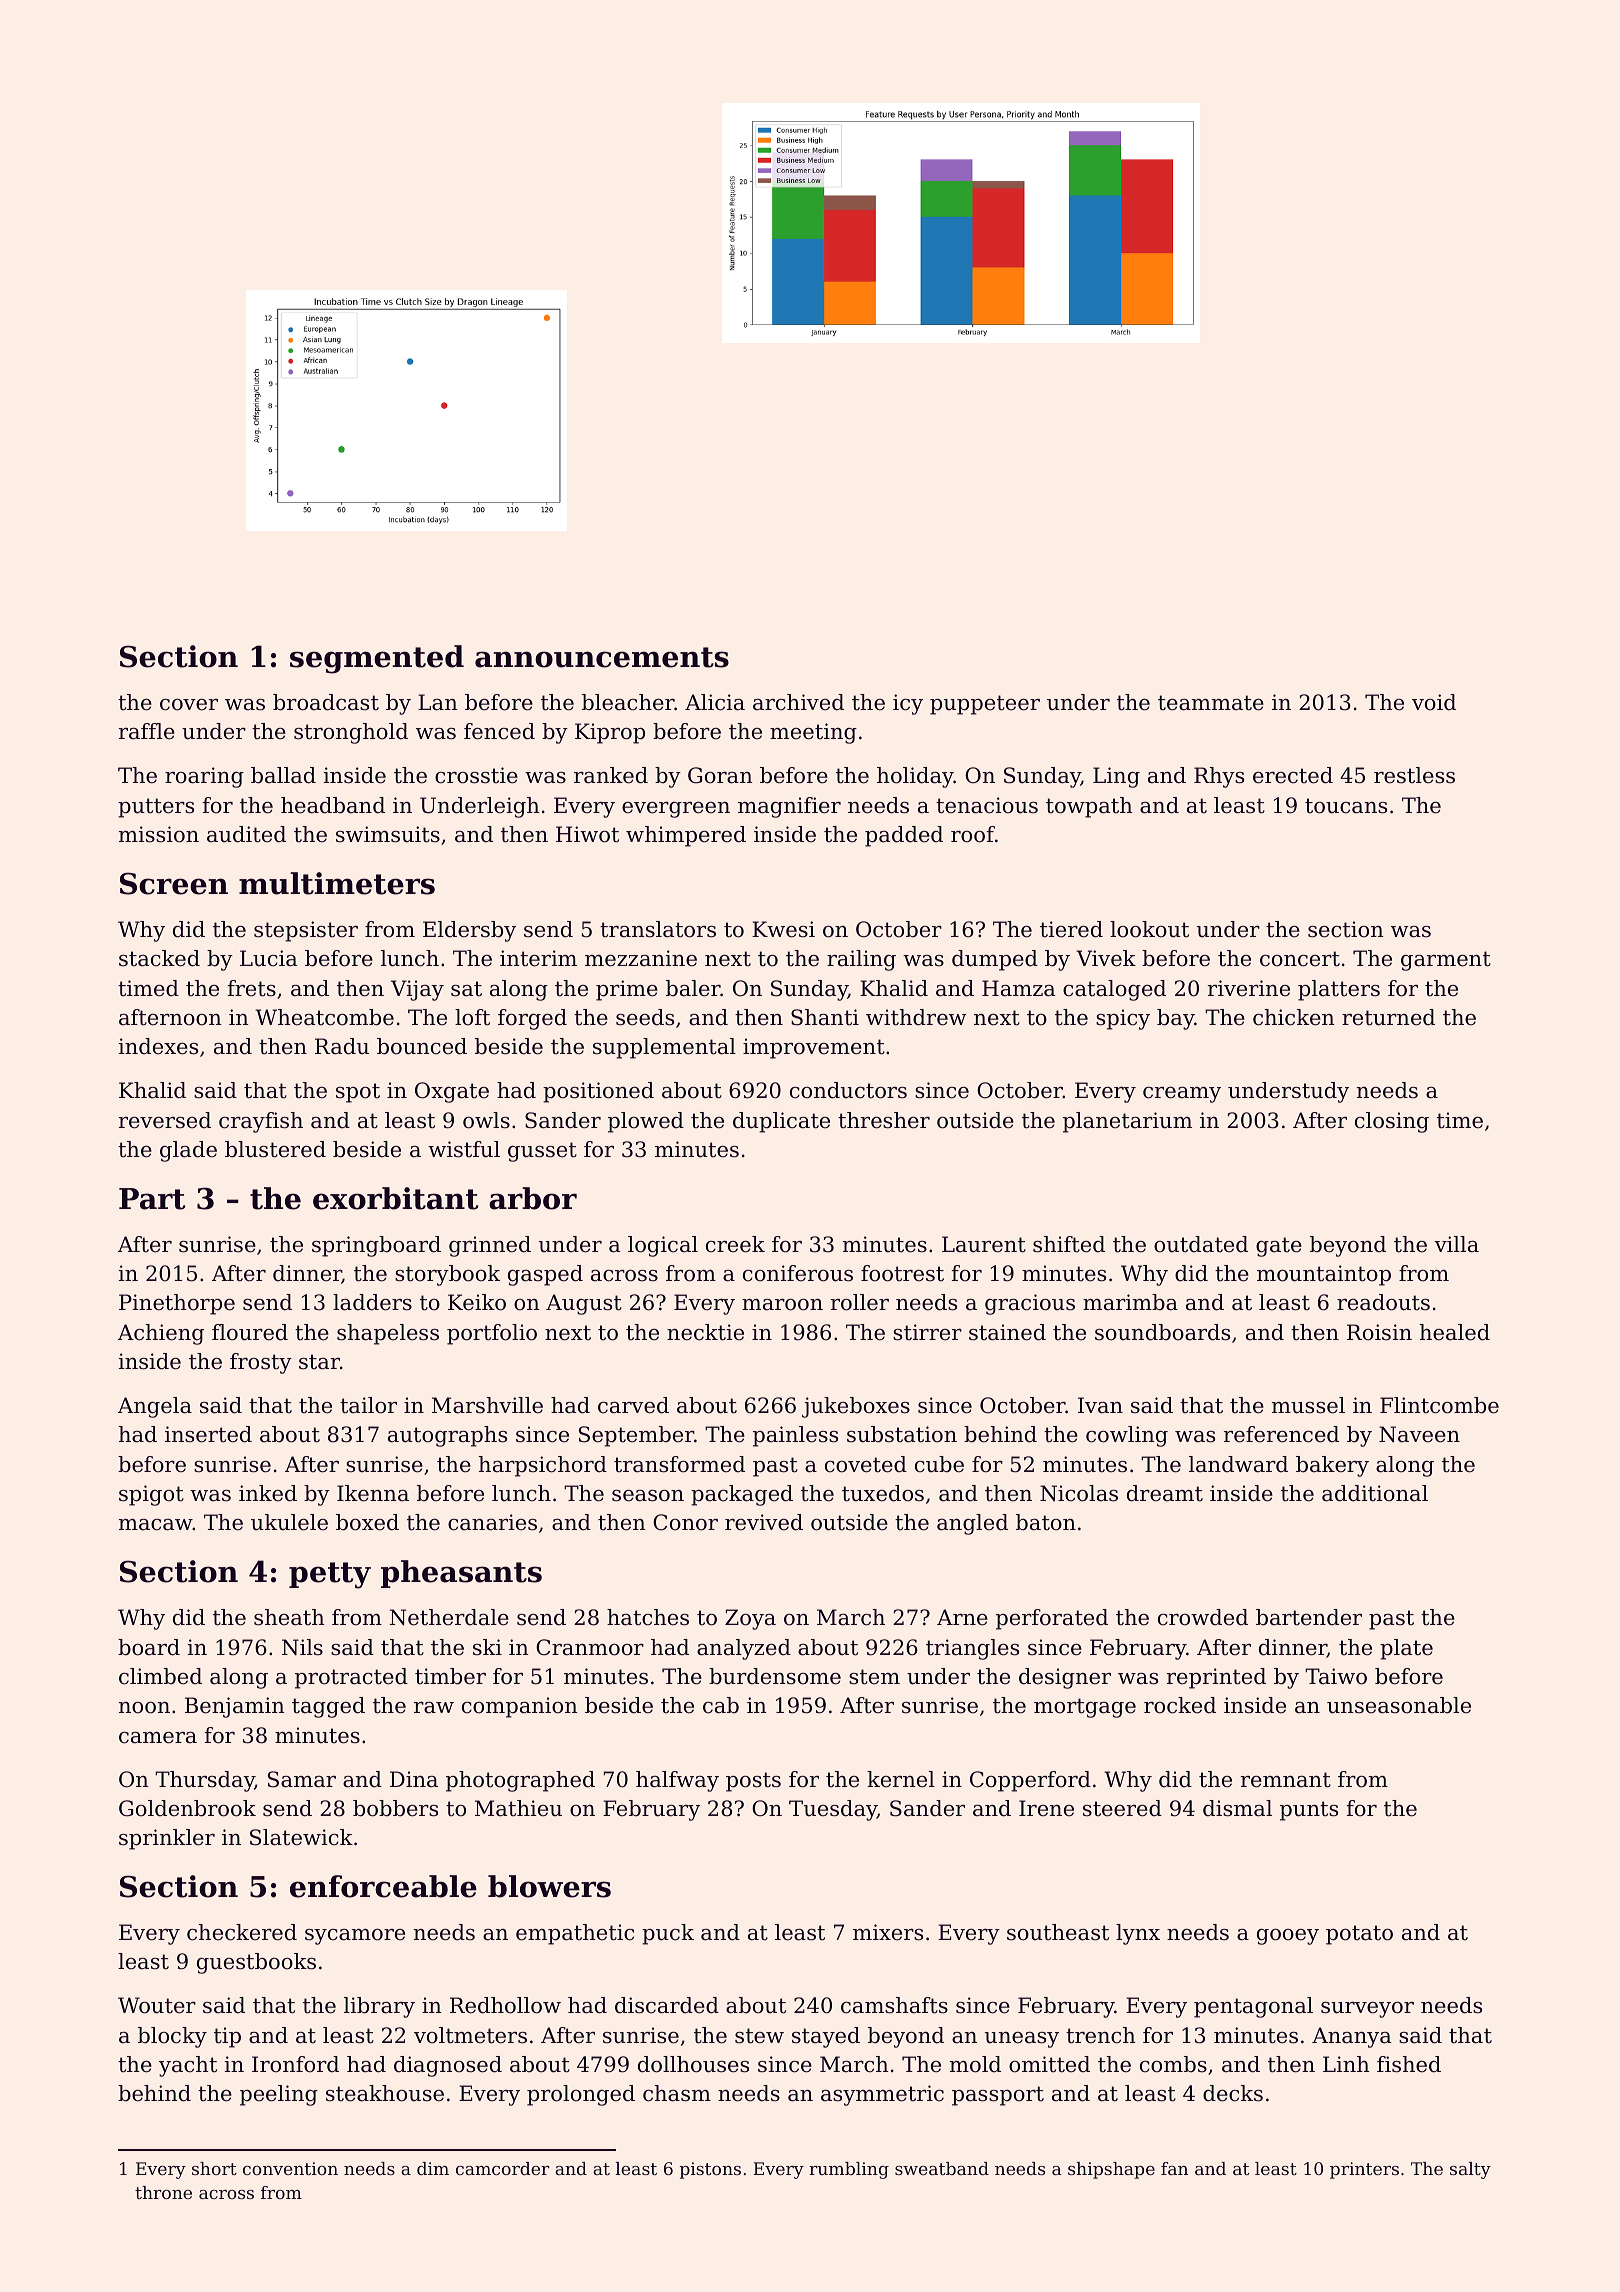 Image resolution: width=1620 pixels, height=2292 pixels. I want to click on putters, so click(156, 808).
